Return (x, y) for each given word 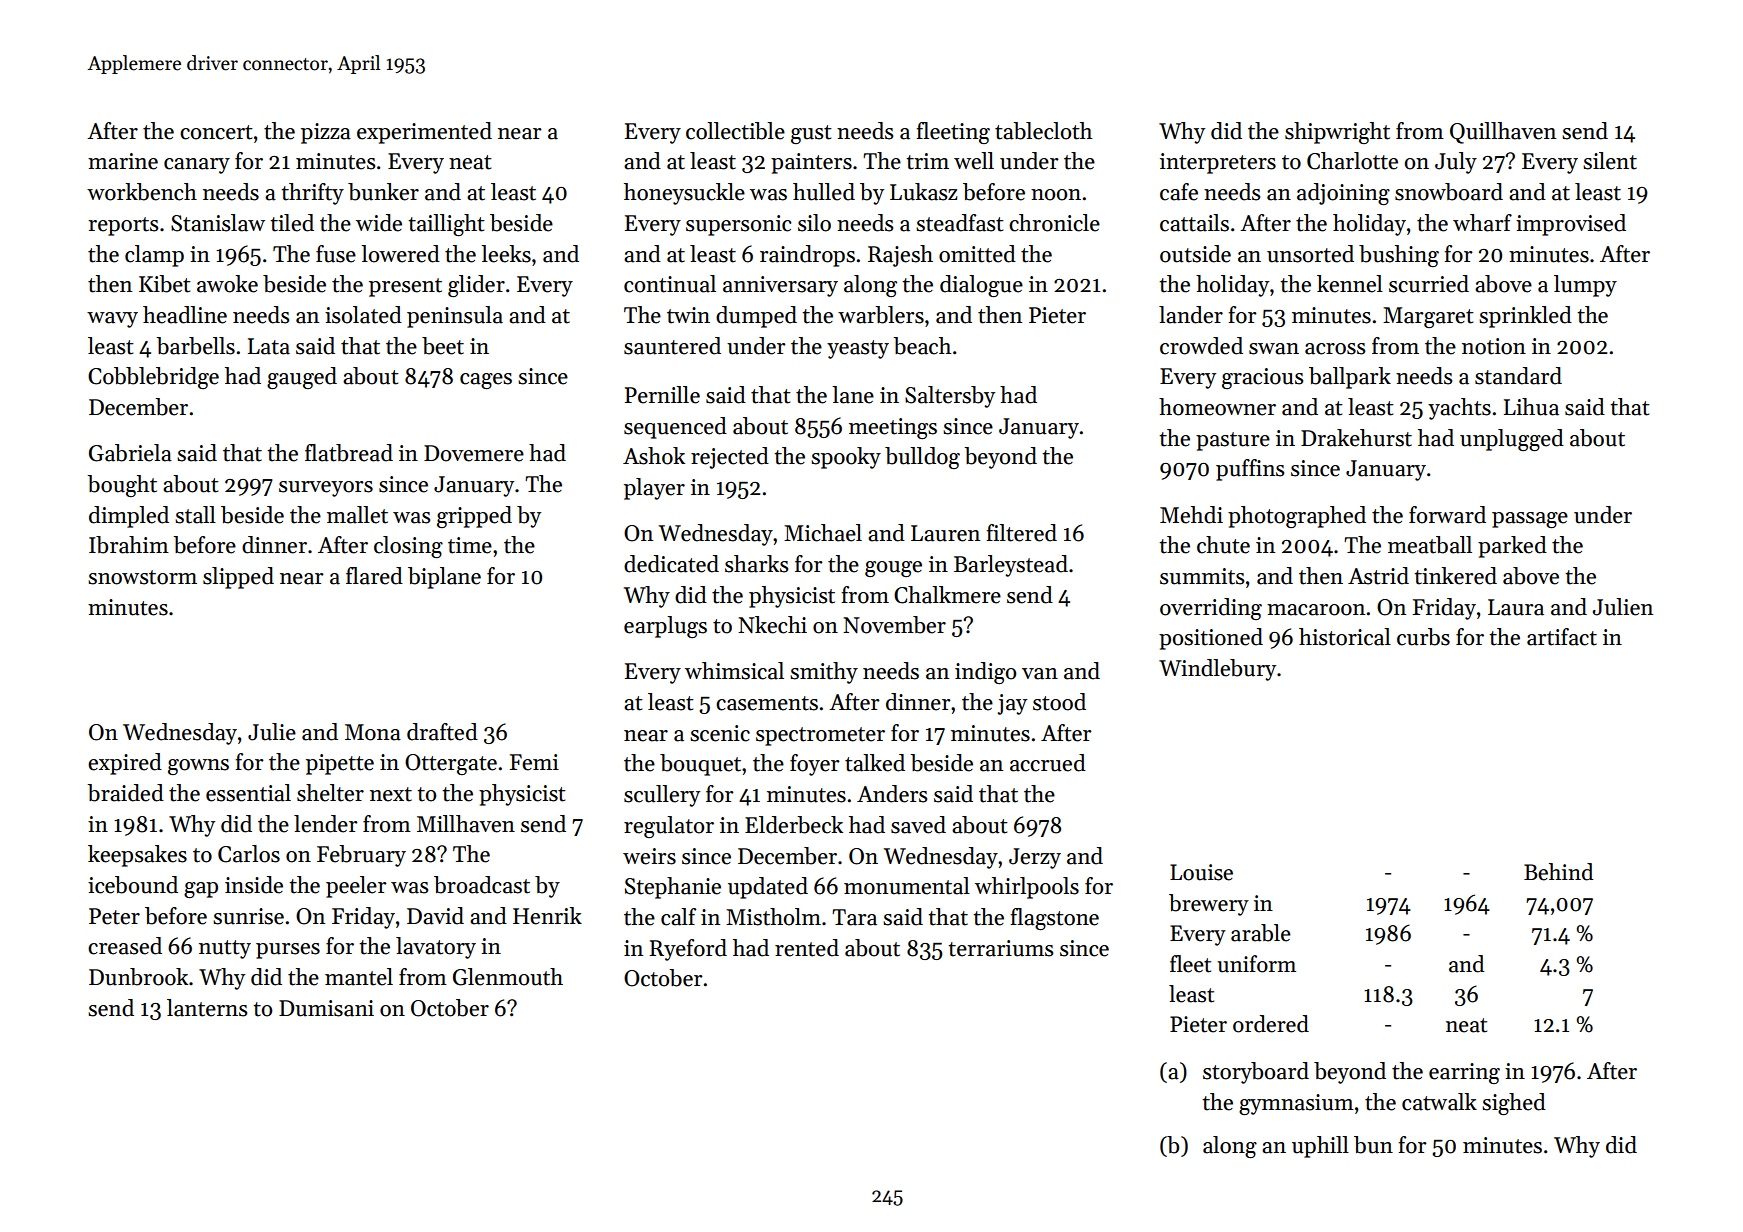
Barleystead (1011, 566)
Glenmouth (508, 977)
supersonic (738, 225)
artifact (1562, 637)
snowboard (1449, 192)
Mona (373, 732)
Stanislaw (218, 223)
